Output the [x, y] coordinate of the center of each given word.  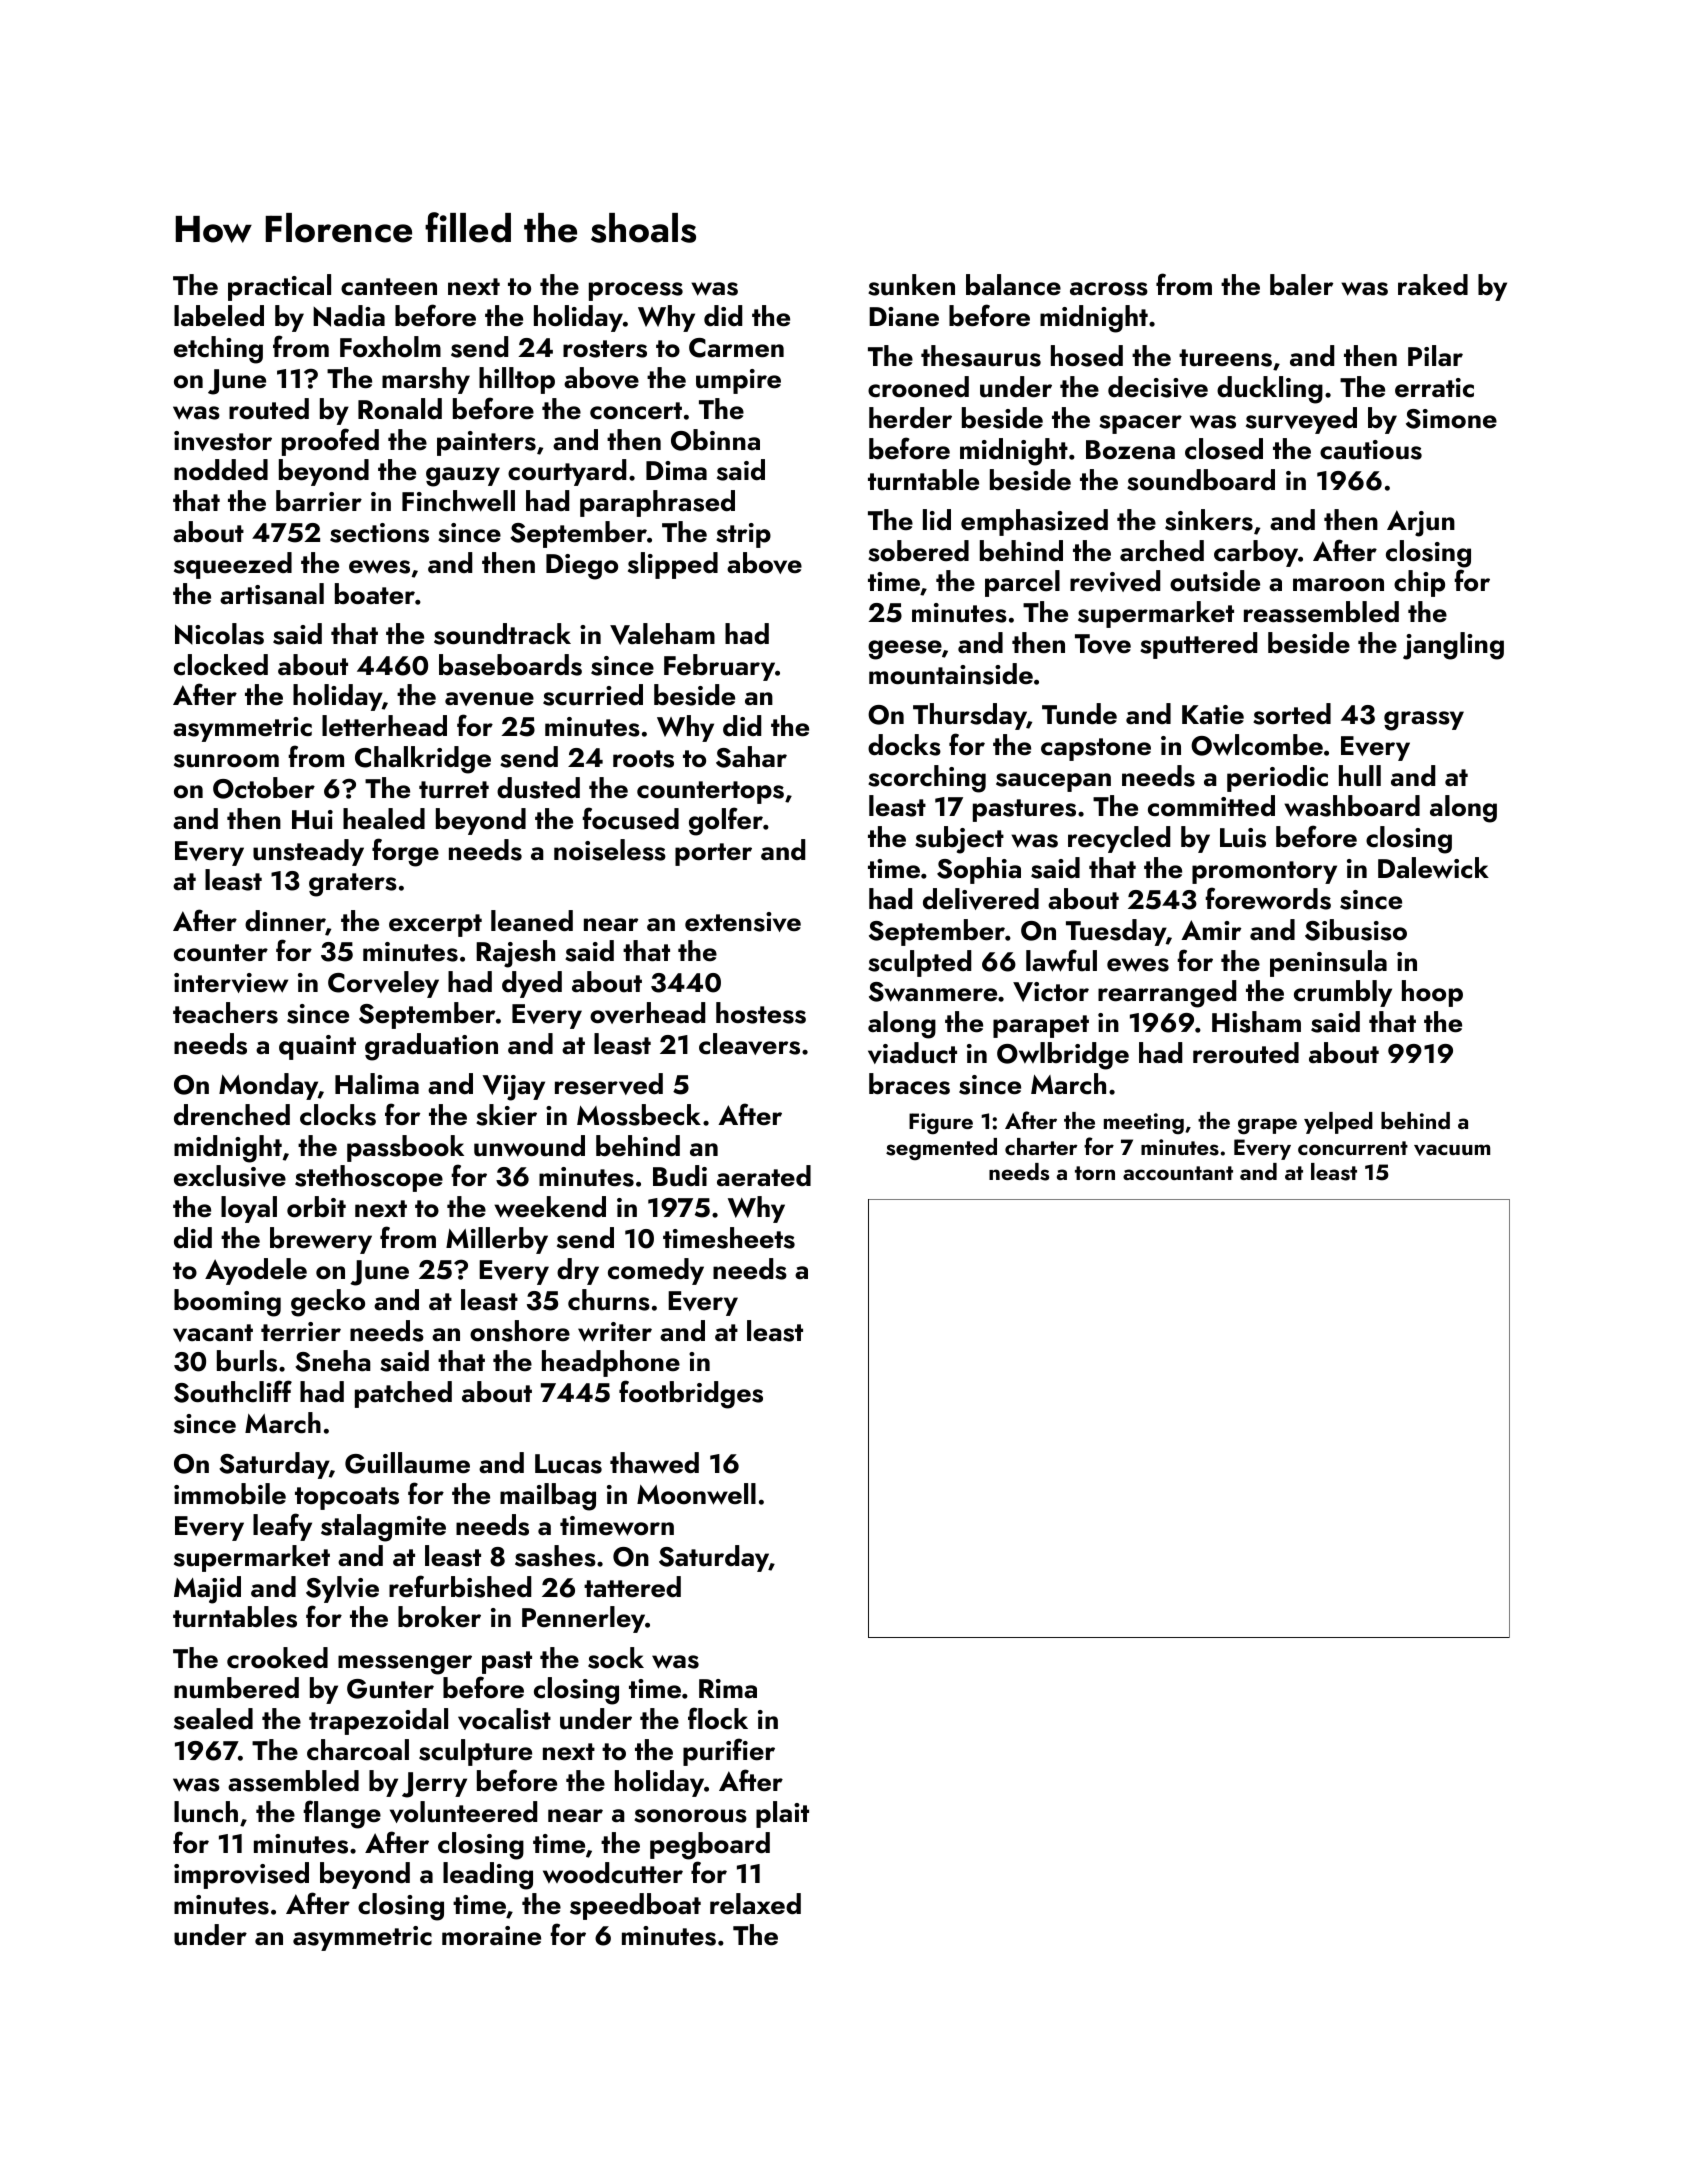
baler [1301, 285]
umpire [738, 381]
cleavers [749, 1044]
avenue [489, 699]
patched [403, 1394]
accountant [1178, 1173]
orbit [316, 1207]
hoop [1432, 993]
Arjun [1421, 523]
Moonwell [696, 1494]
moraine [491, 1936]
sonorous [690, 1816]
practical [279, 287]
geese [905, 650]
